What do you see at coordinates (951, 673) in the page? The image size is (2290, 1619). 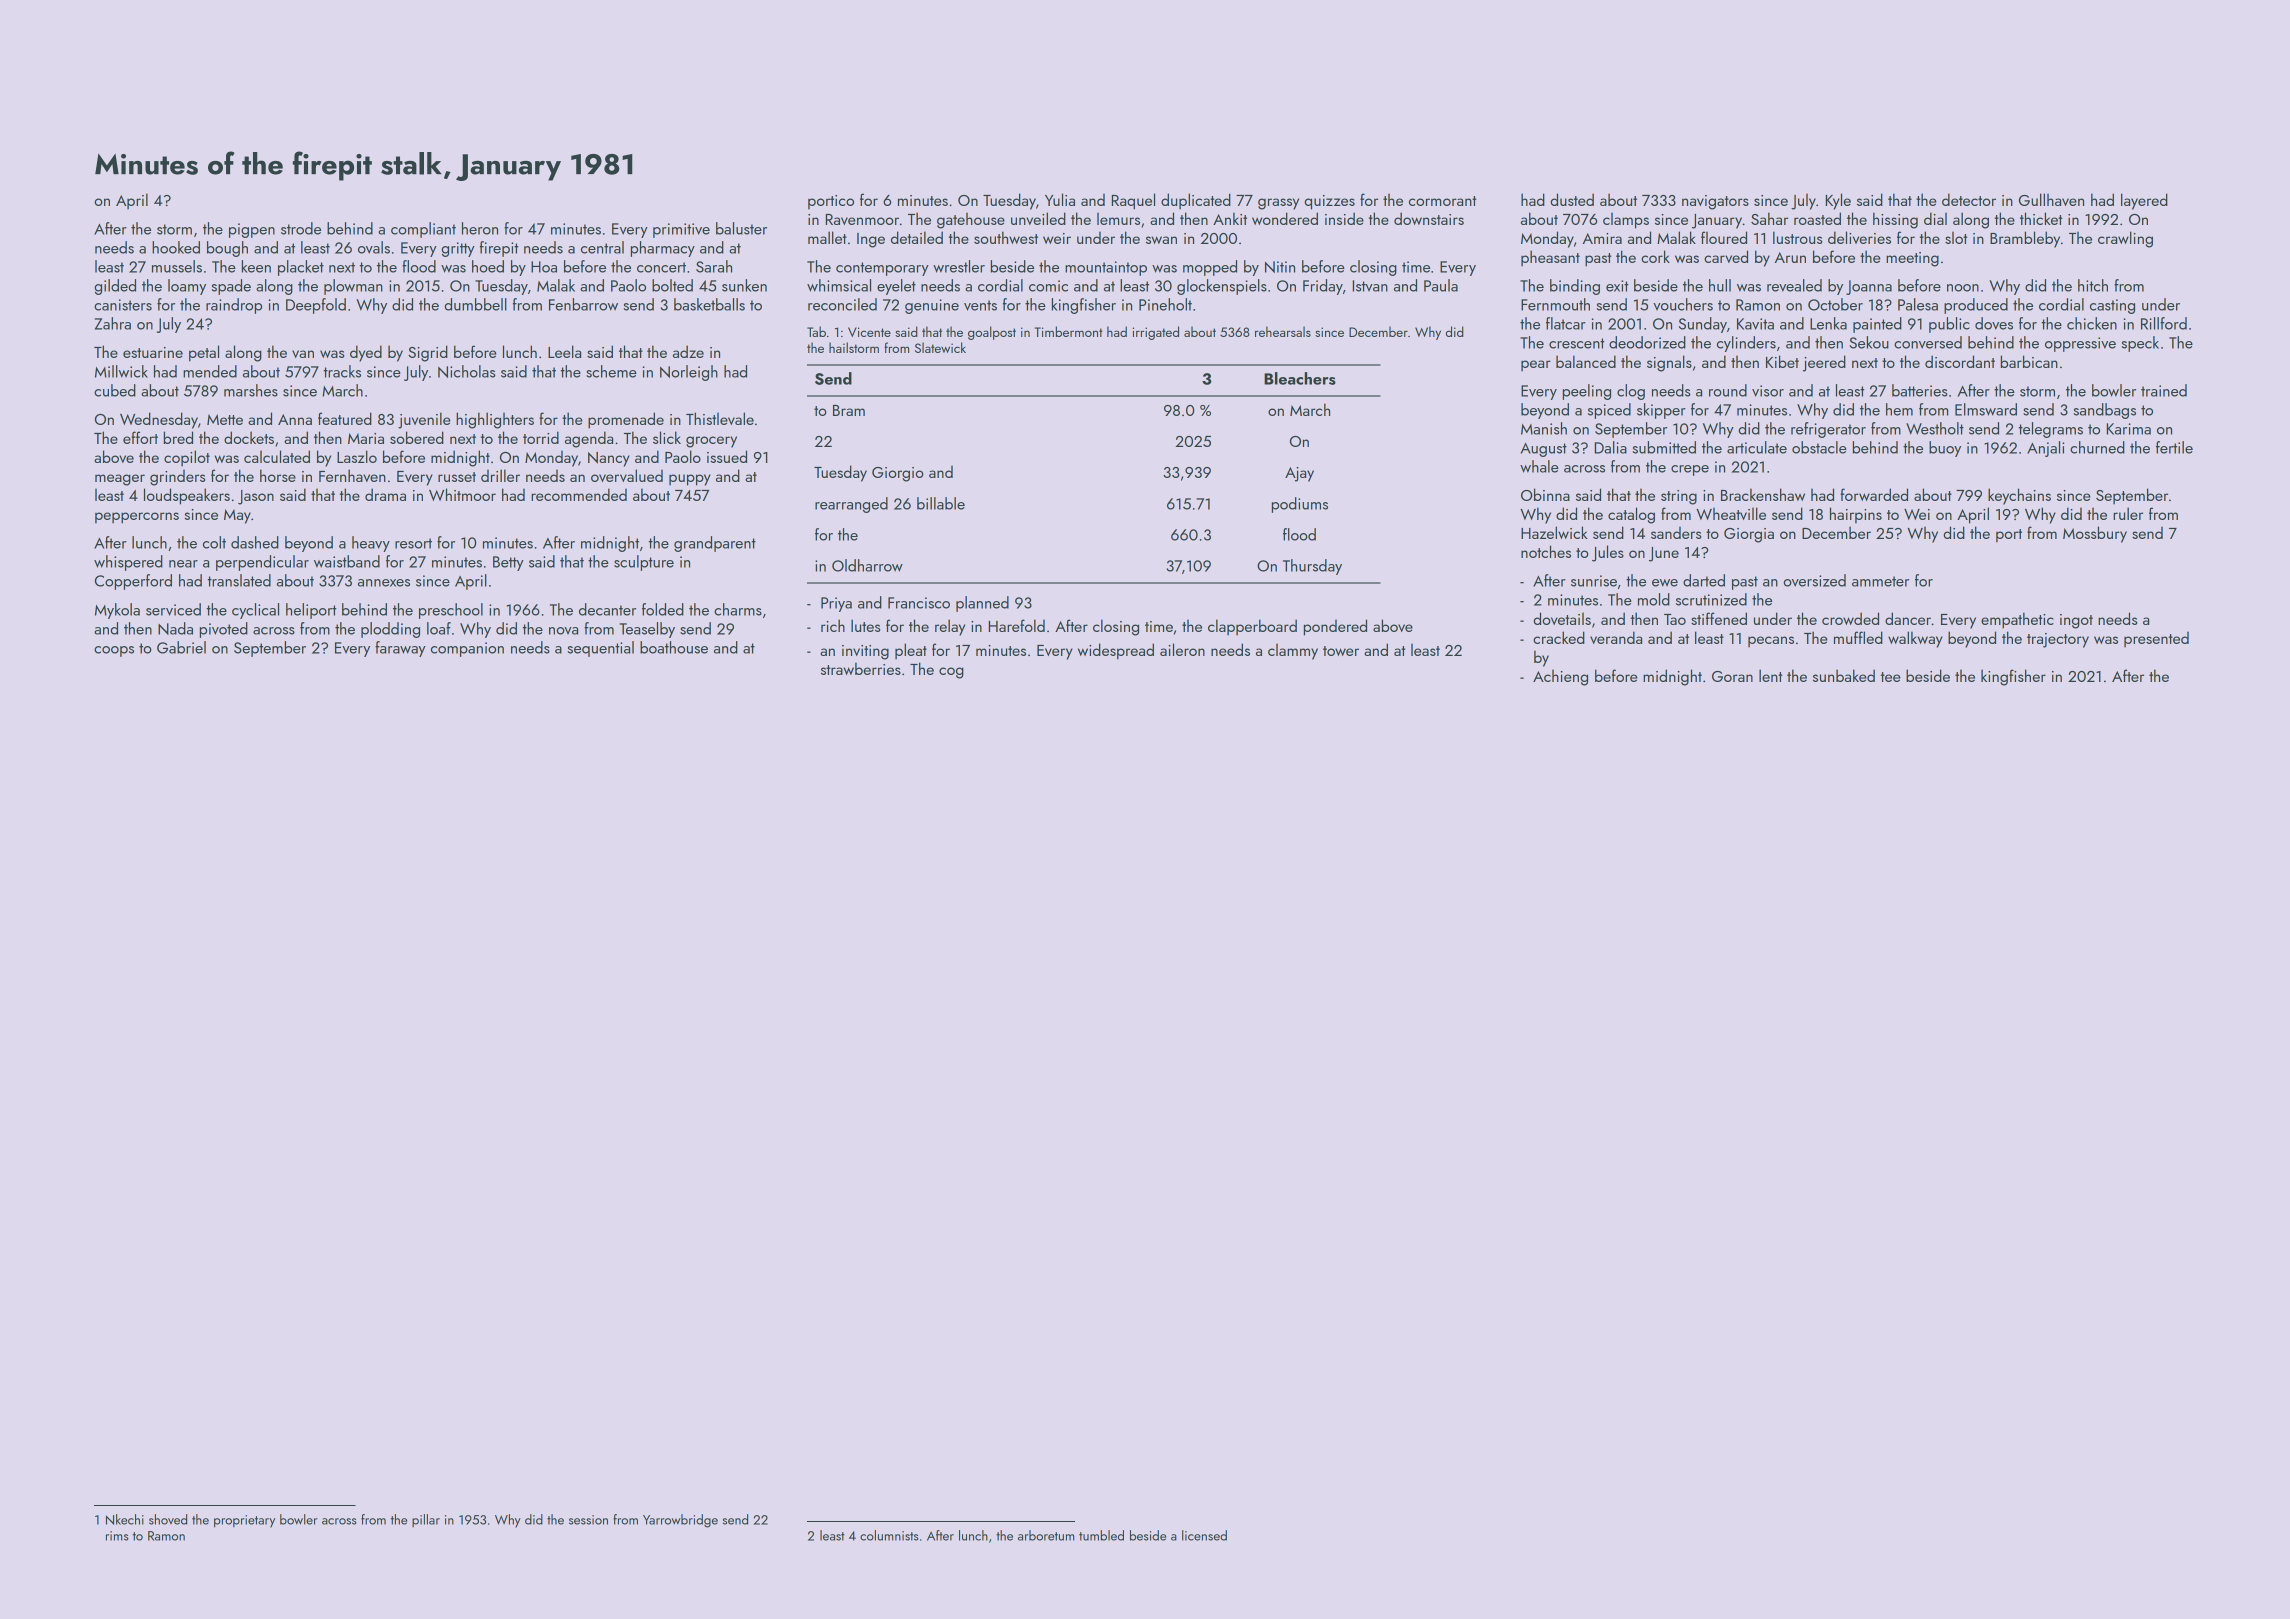 I see `cog` at bounding box center [951, 673].
